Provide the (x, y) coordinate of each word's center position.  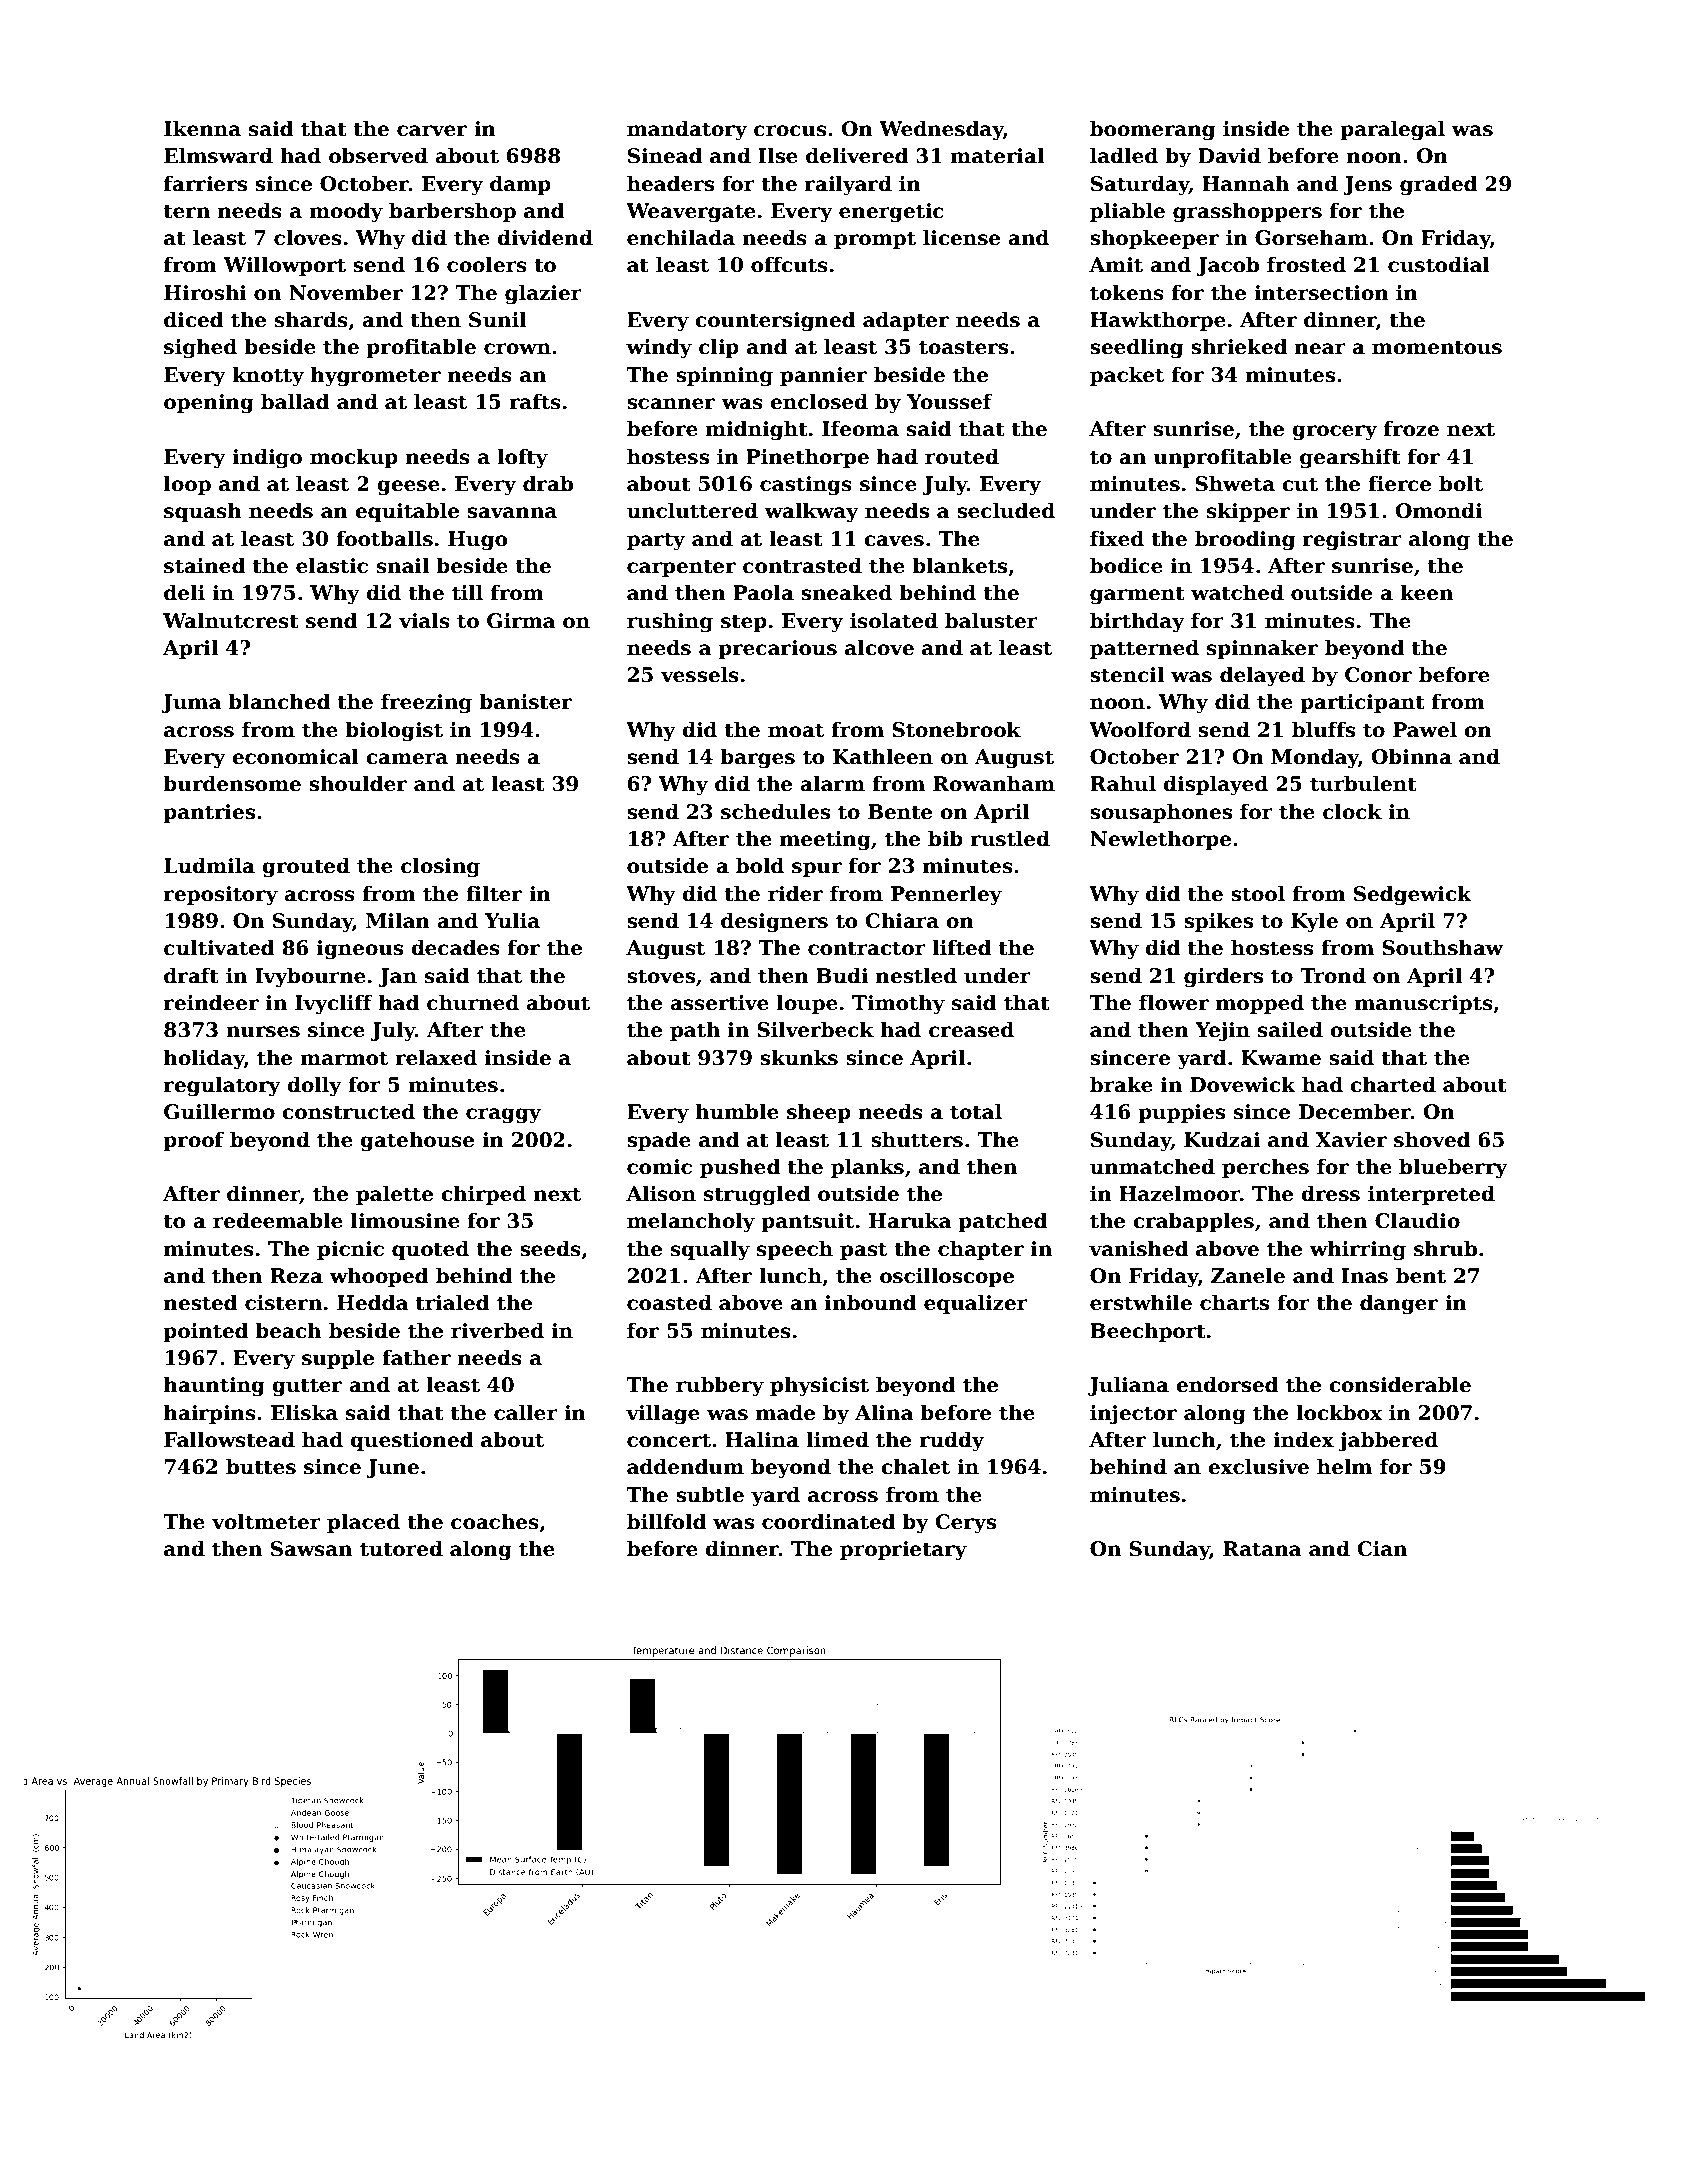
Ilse (778, 155)
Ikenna (202, 128)
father (416, 1357)
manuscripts (1424, 1004)
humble (737, 1111)
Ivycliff (334, 1004)
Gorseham (1311, 237)
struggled (757, 1195)
